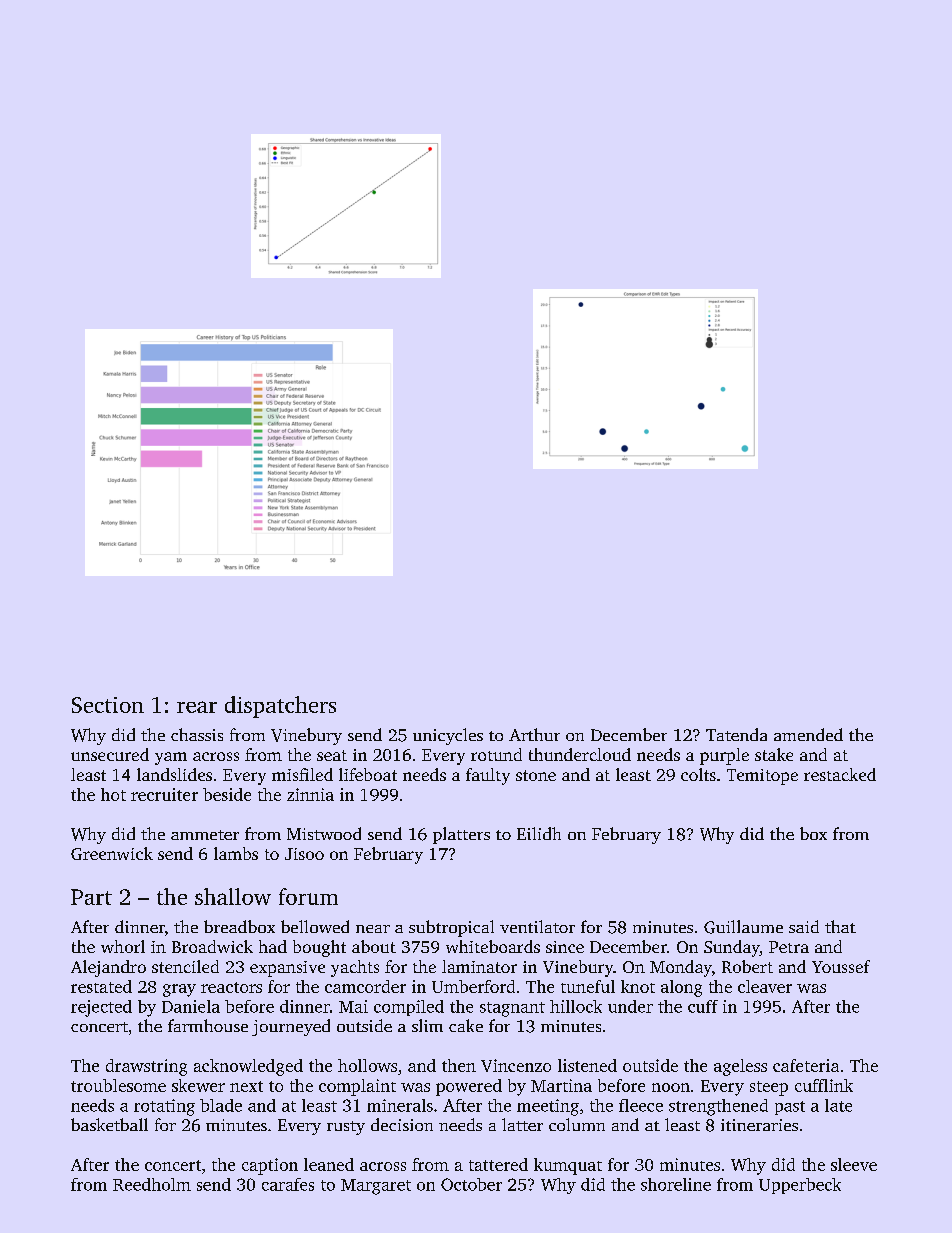 The width and height of the screenshot is (952, 1233). I want to click on landslides, so click(174, 774).
